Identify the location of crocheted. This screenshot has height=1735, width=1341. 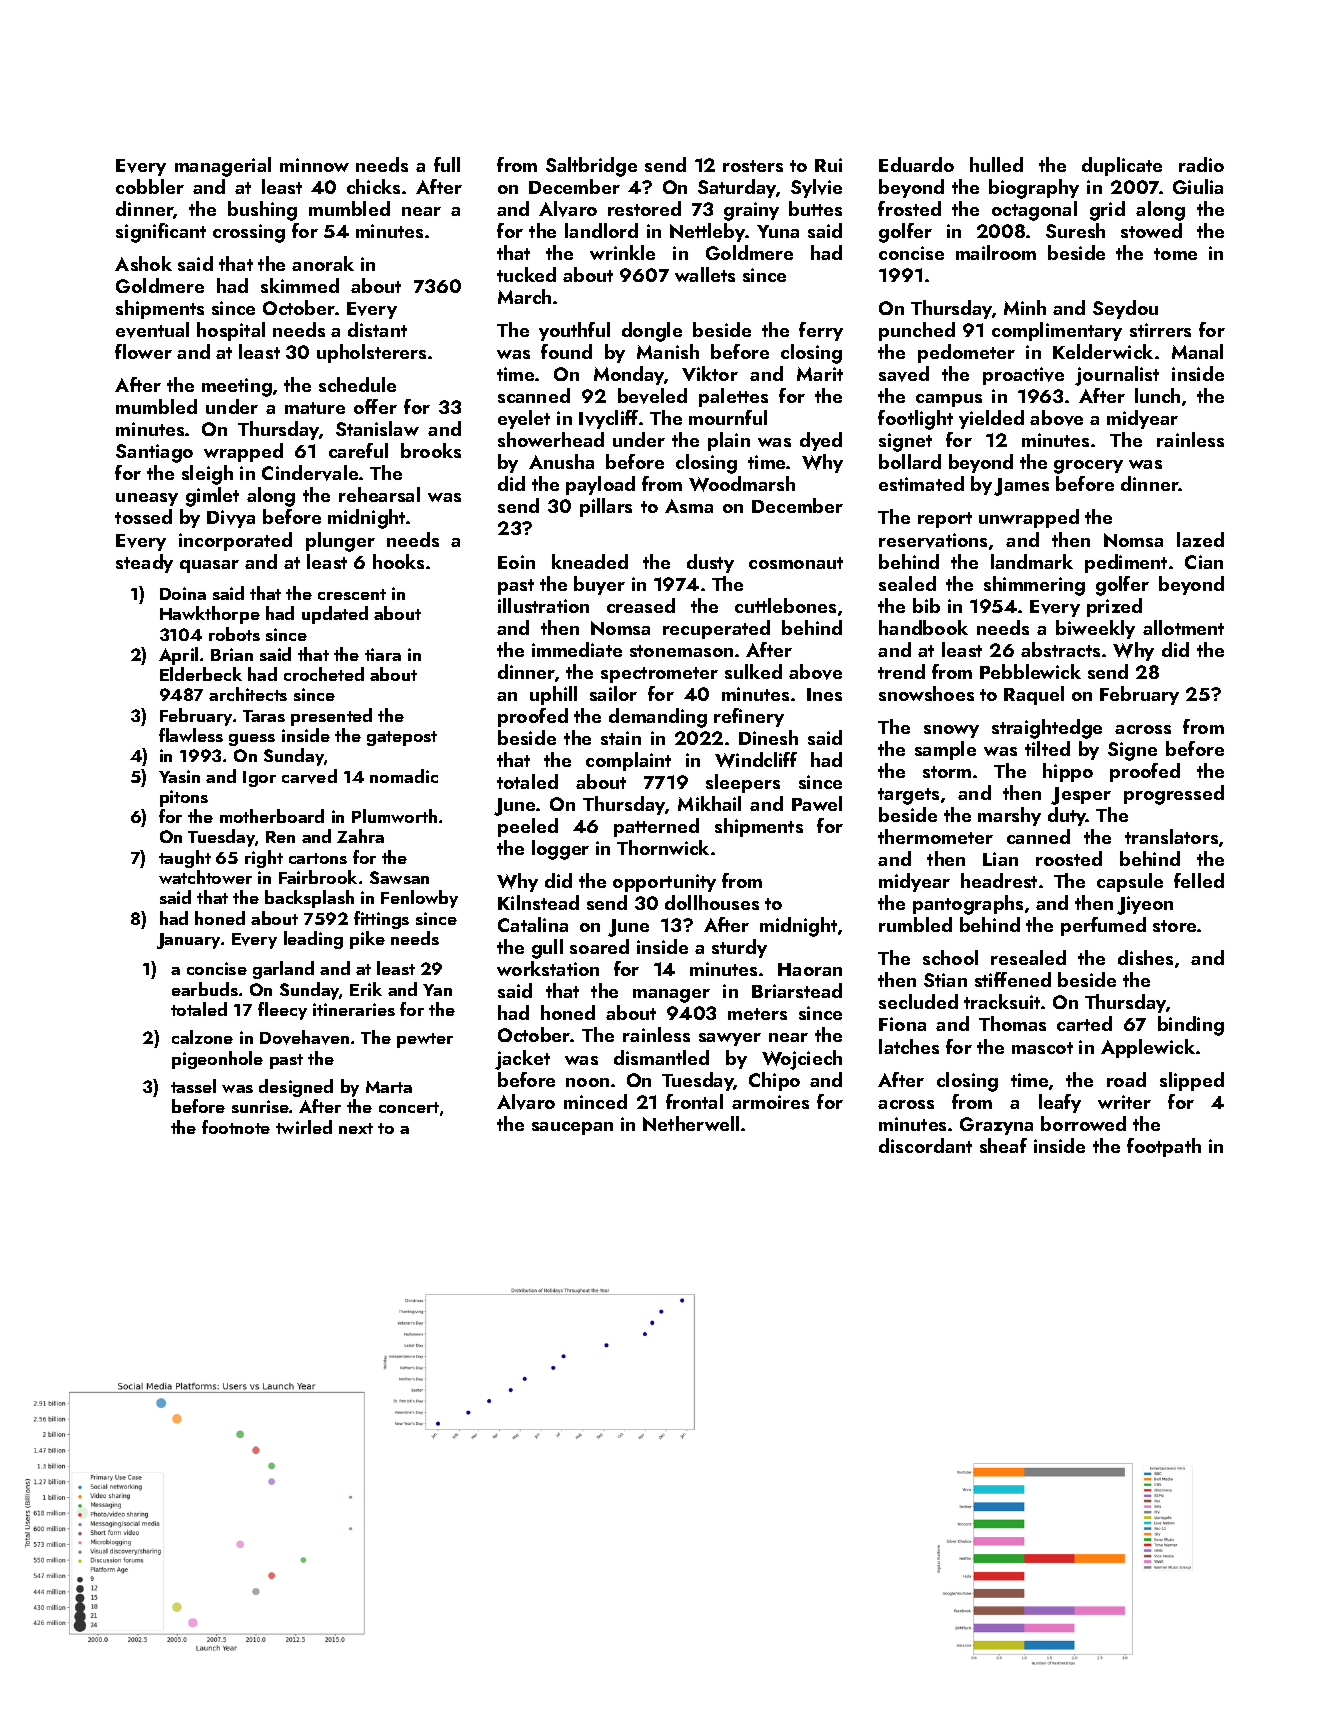
(324, 674).
